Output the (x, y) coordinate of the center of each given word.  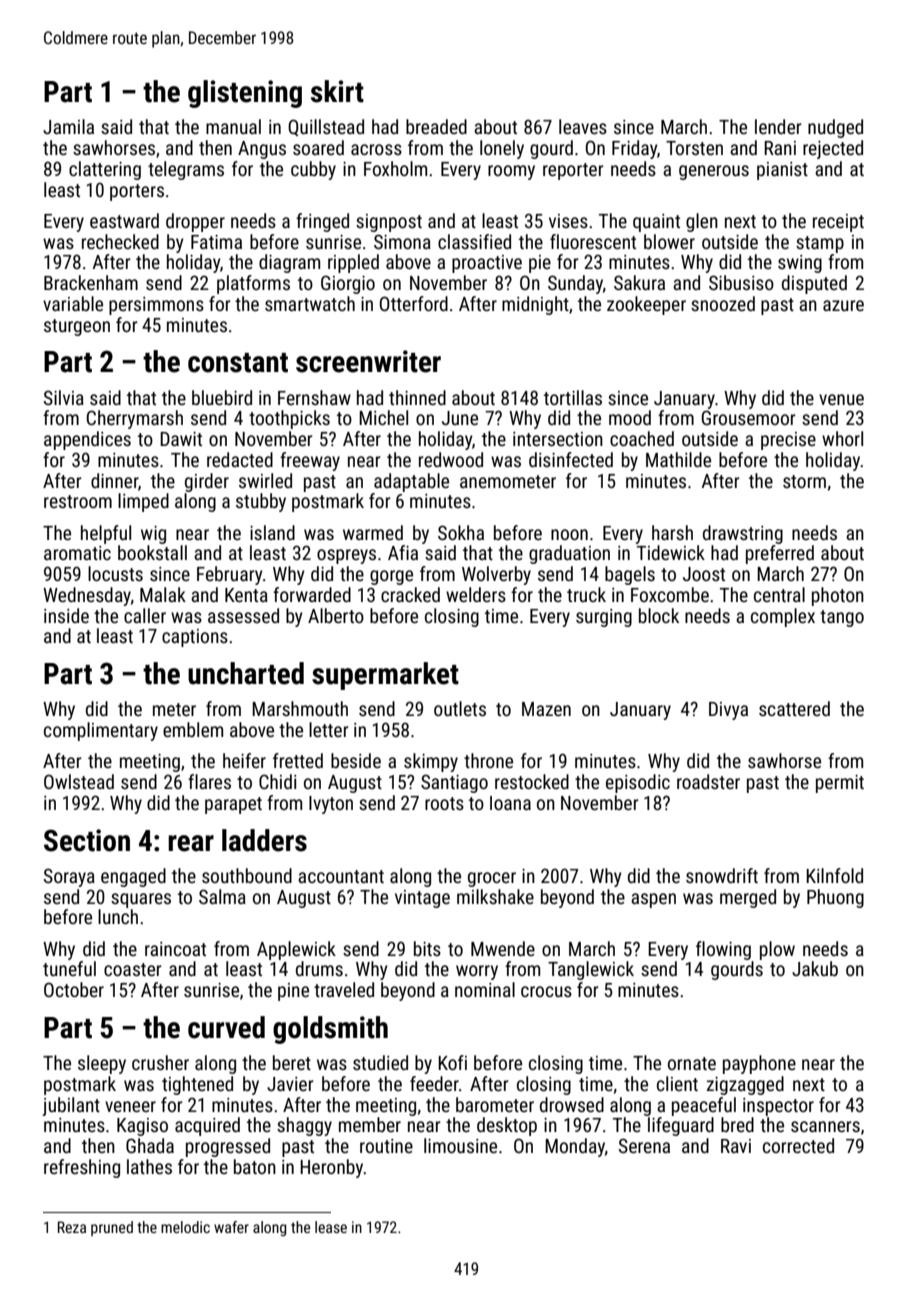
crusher (160, 1062)
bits (427, 948)
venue (841, 399)
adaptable (411, 482)
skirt (337, 91)
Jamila (68, 126)
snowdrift (722, 875)
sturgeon (77, 327)
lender (778, 126)
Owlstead (79, 781)
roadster (708, 781)
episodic (638, 783)
